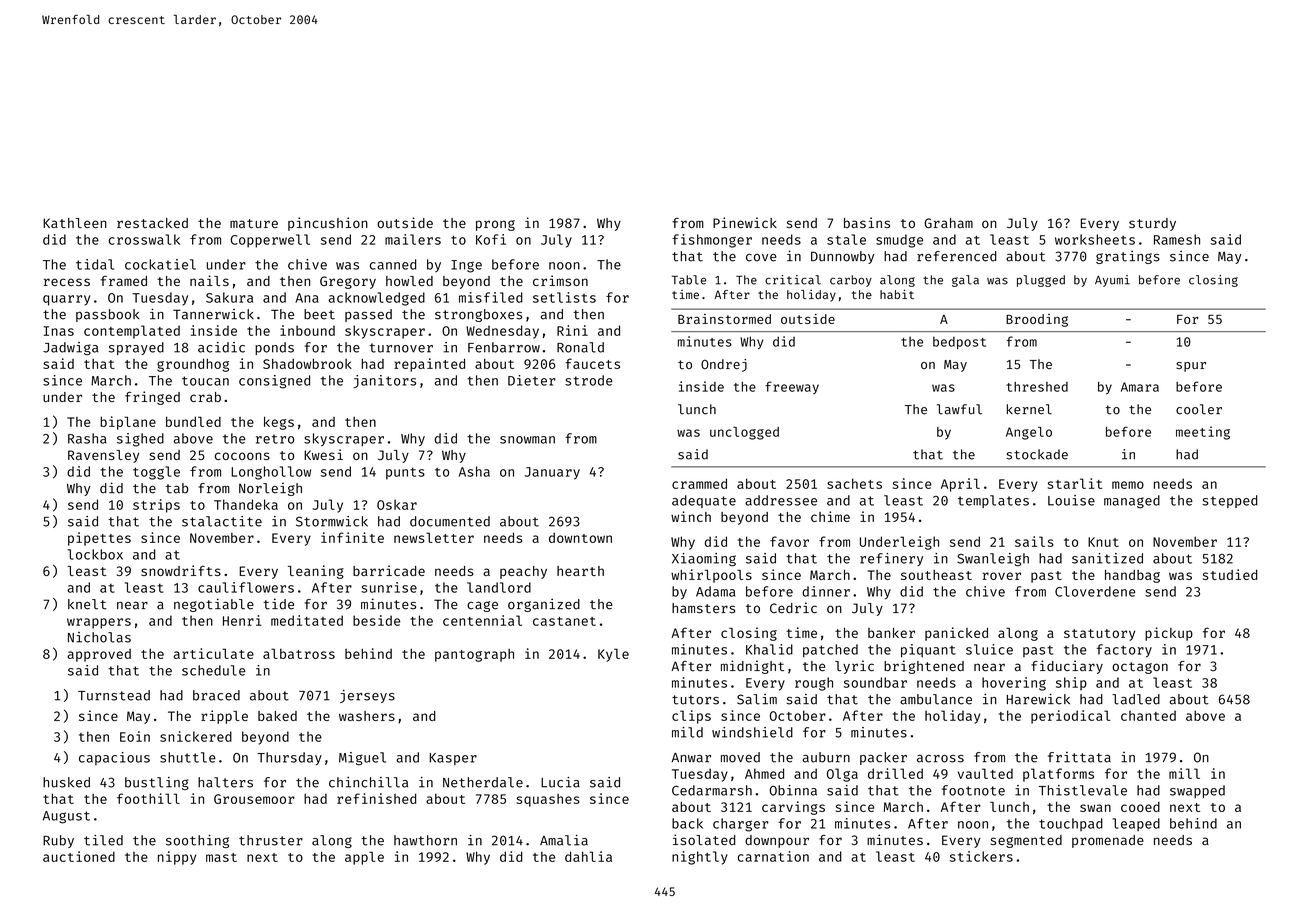 This screenshot has width=1308, height=924. What do you see at coordinates (1203, 433) in the screenshot?
I see `meeting` at bounding box center [1203, 433].
